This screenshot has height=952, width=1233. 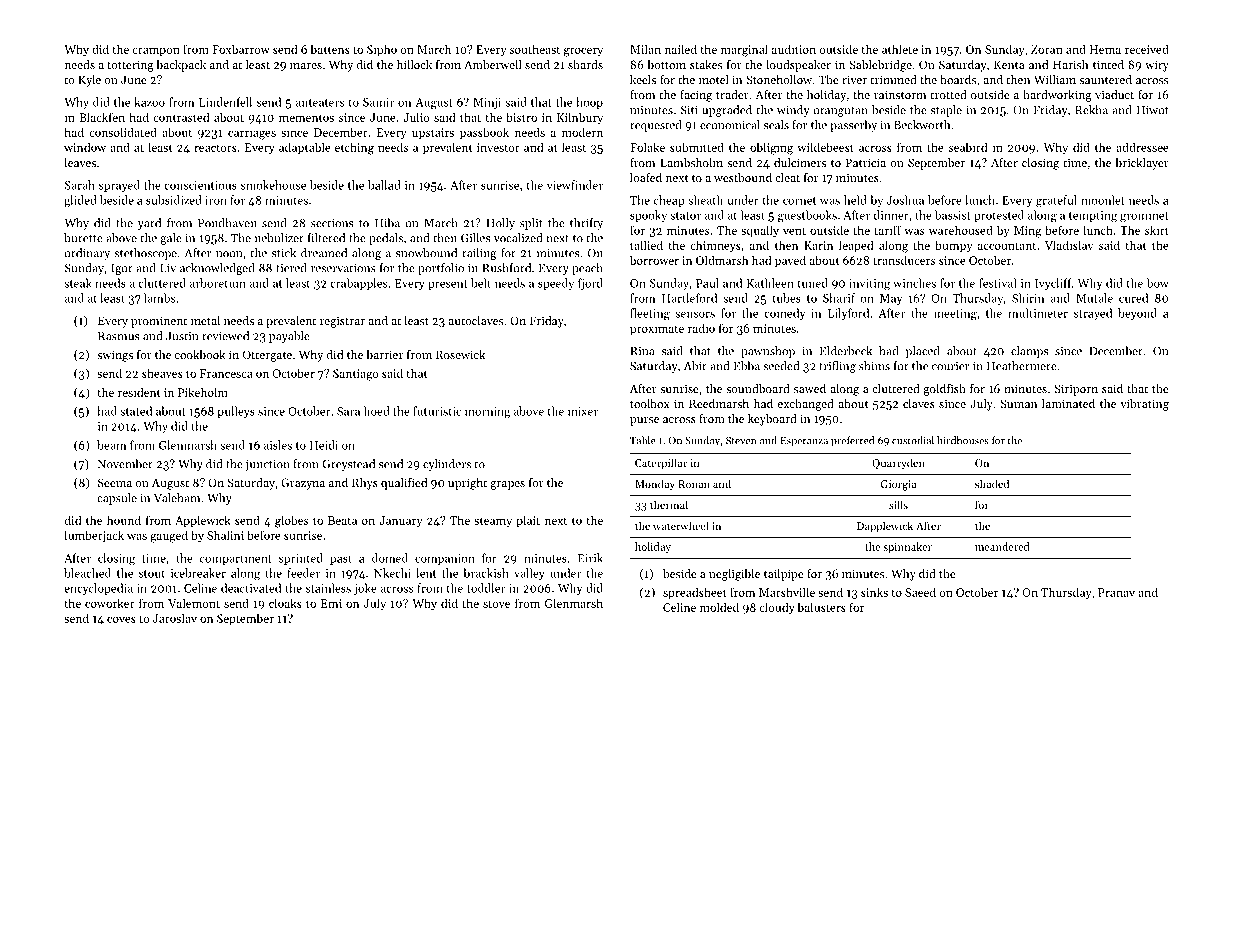 I want to click on orangutan, so click(x=840, y=112).
